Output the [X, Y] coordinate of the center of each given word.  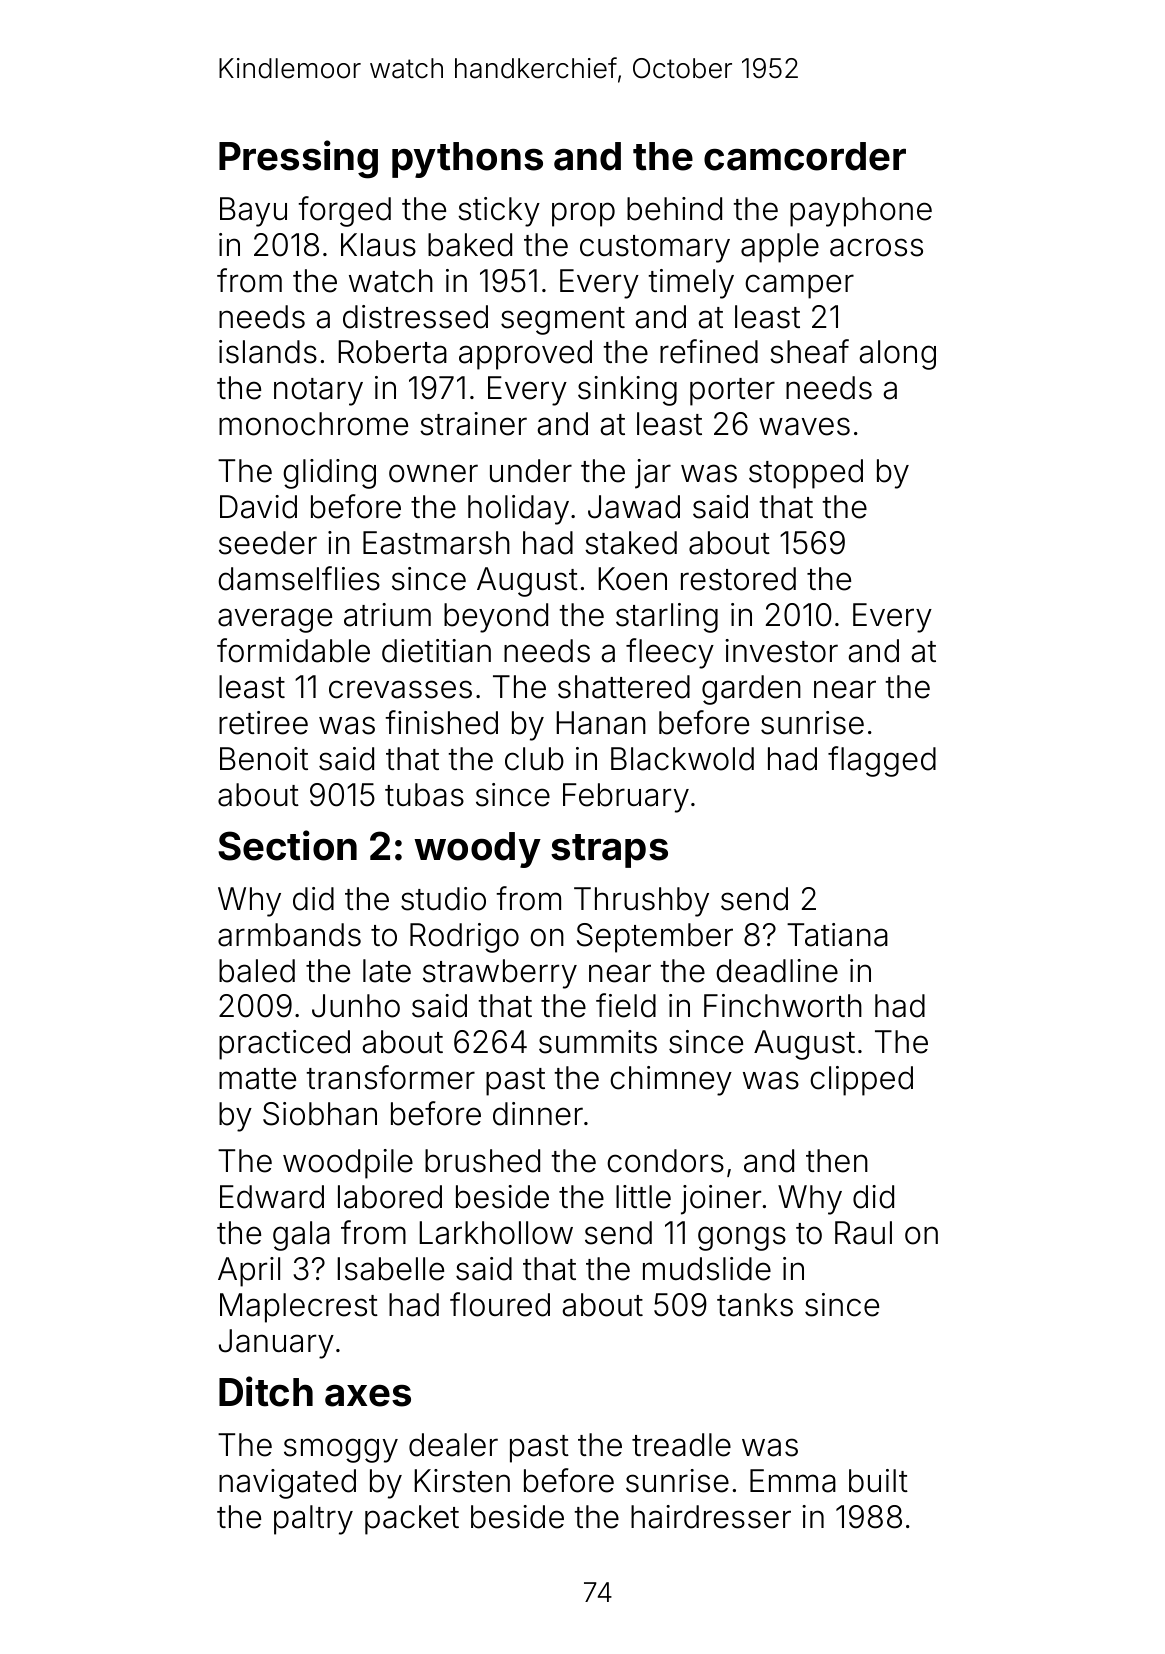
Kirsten [462, 1481]
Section [287, 845]
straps [609, 851]
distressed [415, 317]
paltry [313, 1520]
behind [674, 209]
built [878, 1481]
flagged [882, 761]
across [876, 247]
